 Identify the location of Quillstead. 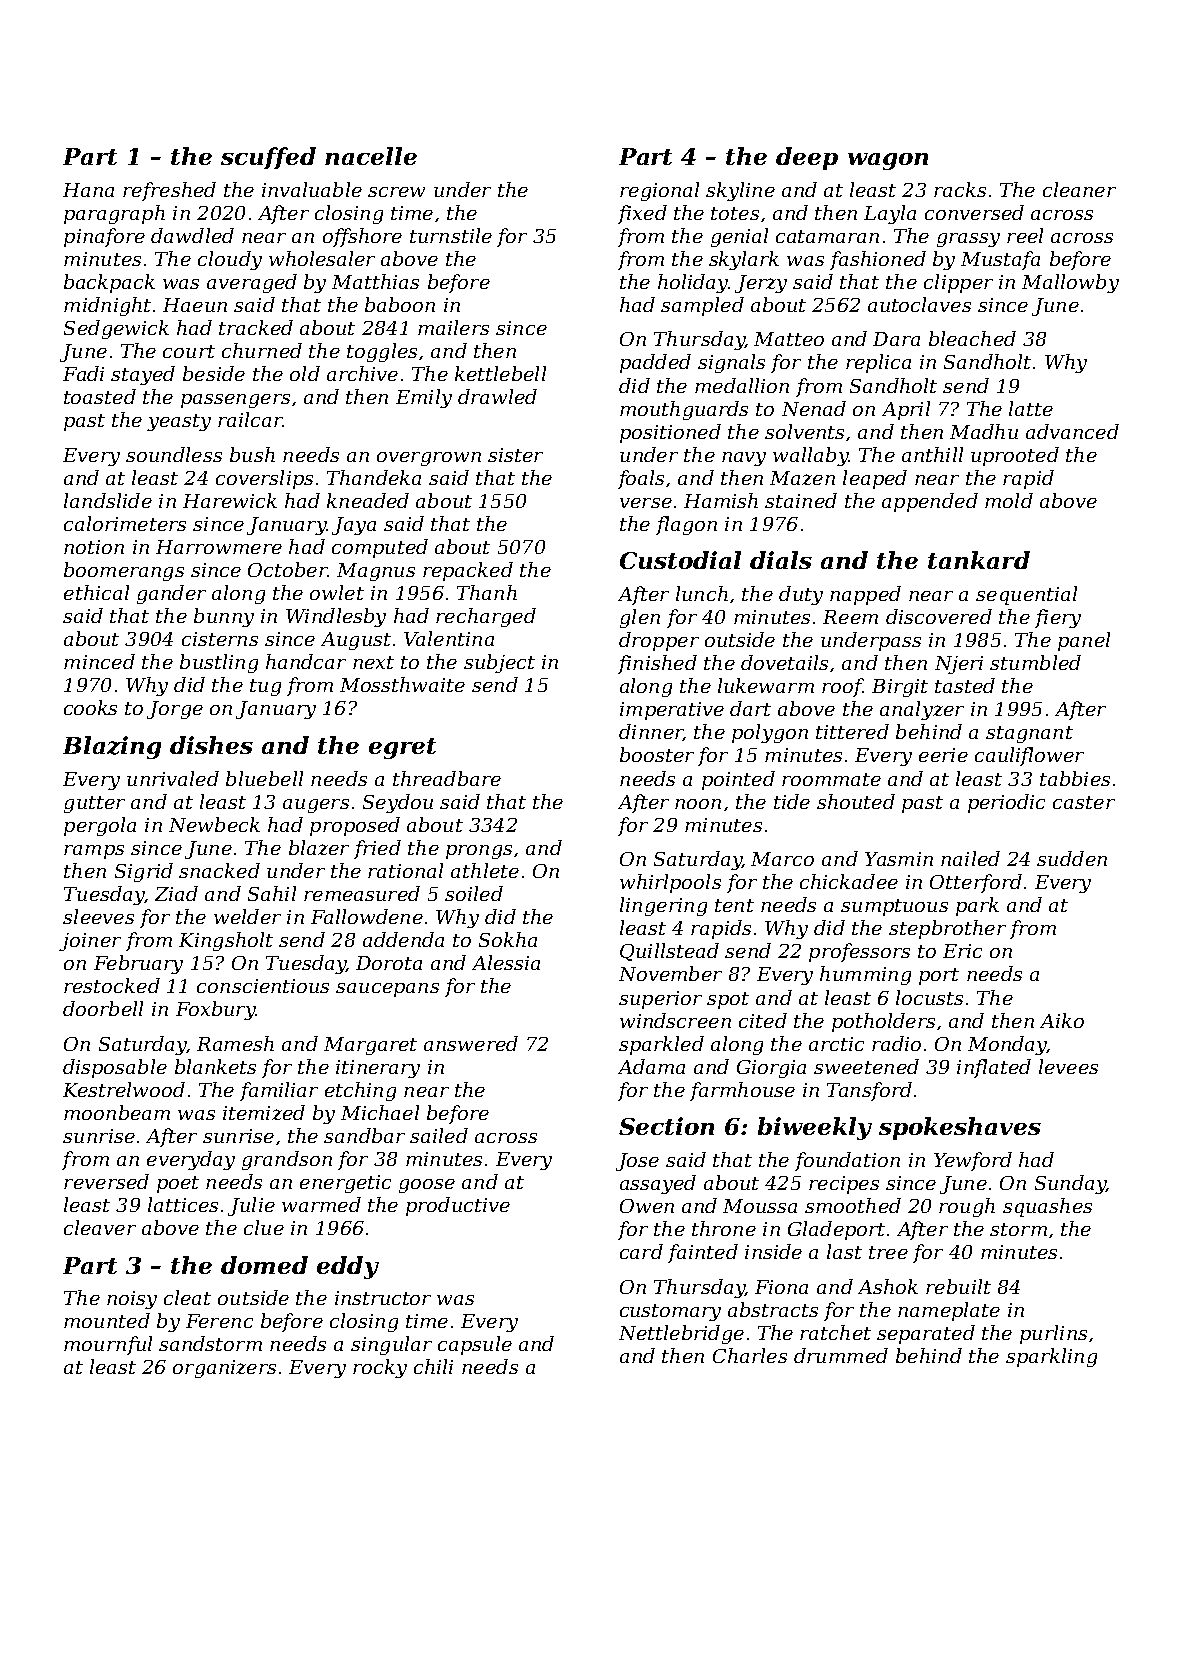
(669, 952).
